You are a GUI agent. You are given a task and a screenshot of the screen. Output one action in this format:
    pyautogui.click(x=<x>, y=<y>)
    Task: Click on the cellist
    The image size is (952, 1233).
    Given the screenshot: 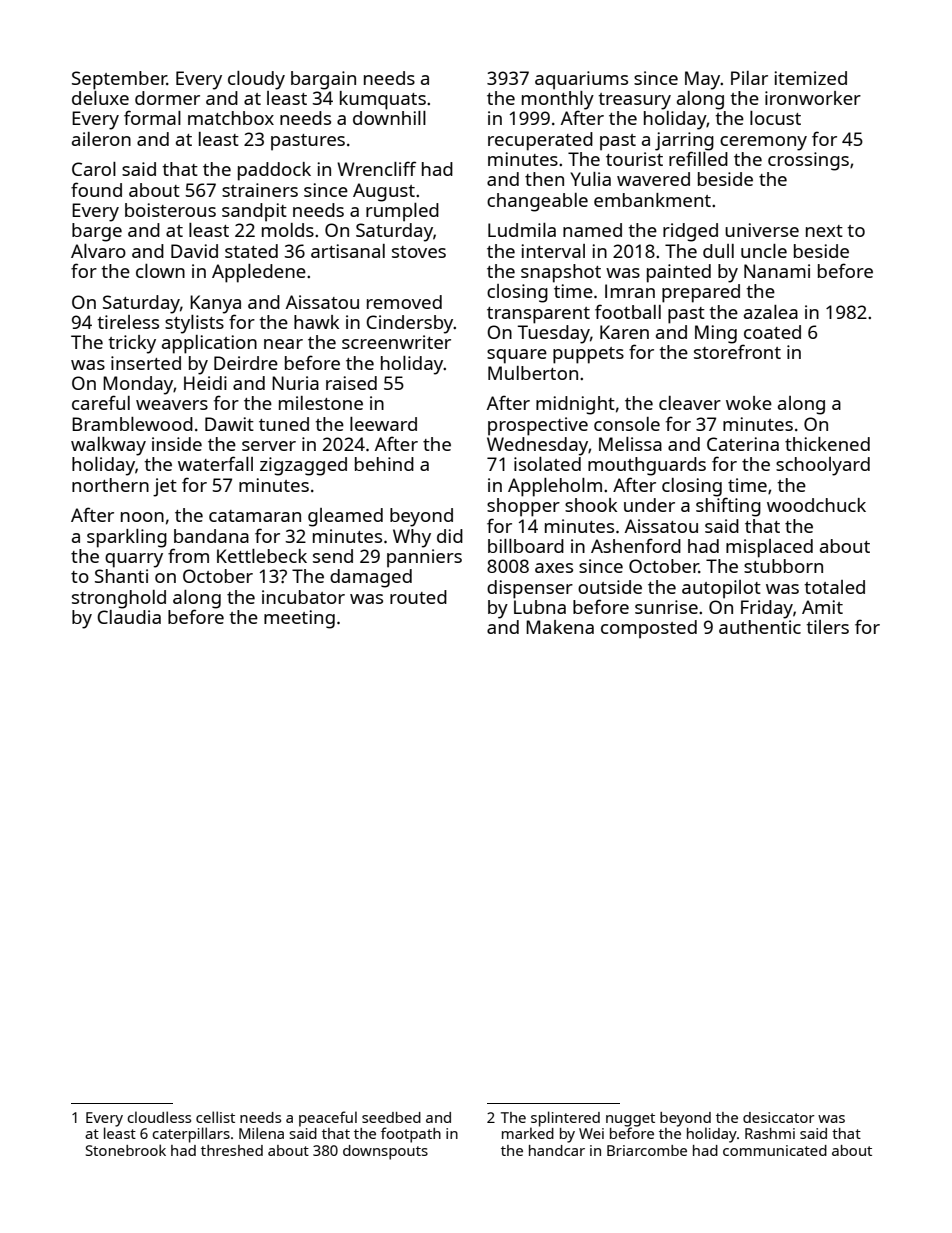 What is the action you would take?
    pyautogui.click(x=215, y=1117)
